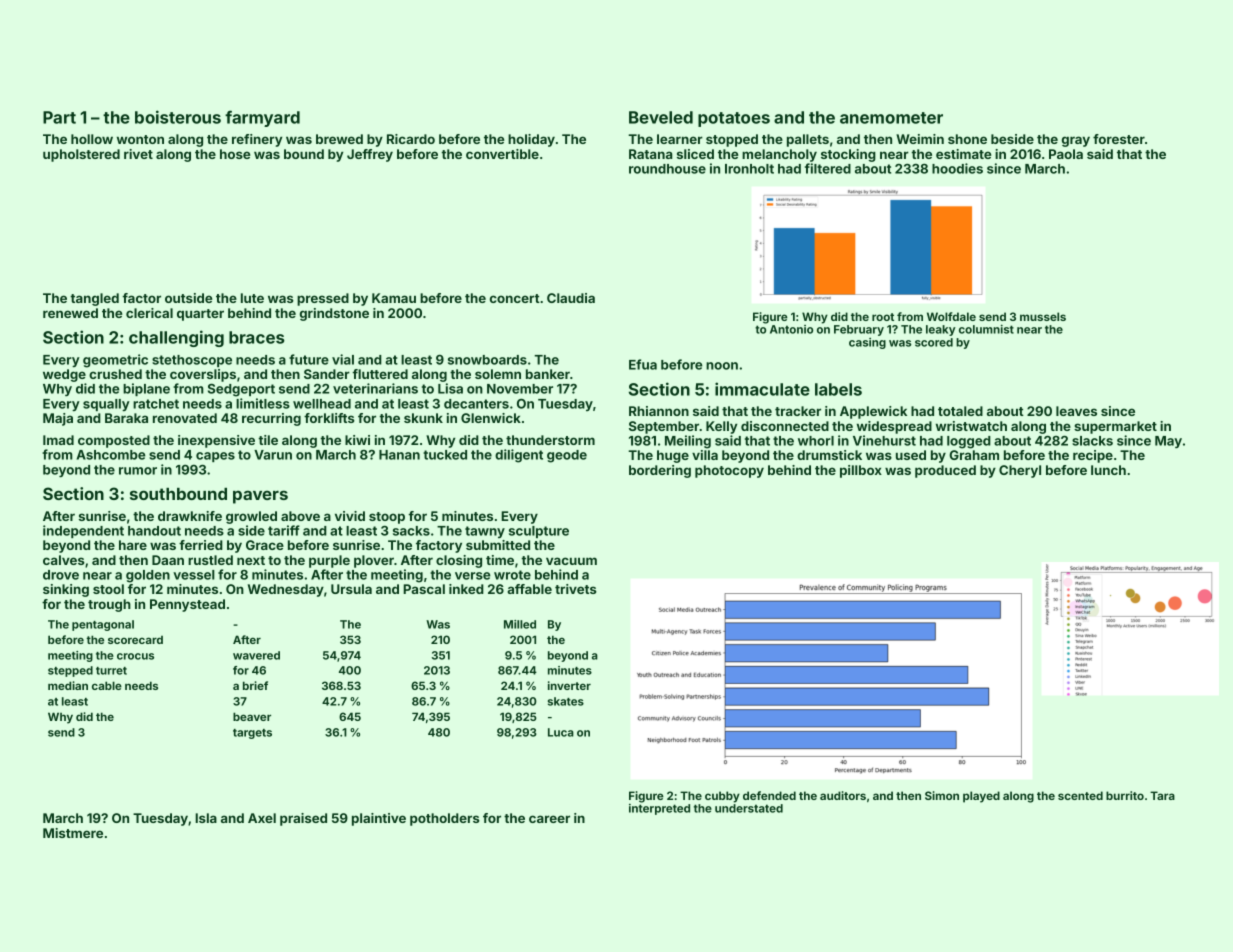 The image size is (1233, 952). What do you see at coordinates (1162, 795) in the page?
I see `Tara` at bounding box center [1162, 795].
